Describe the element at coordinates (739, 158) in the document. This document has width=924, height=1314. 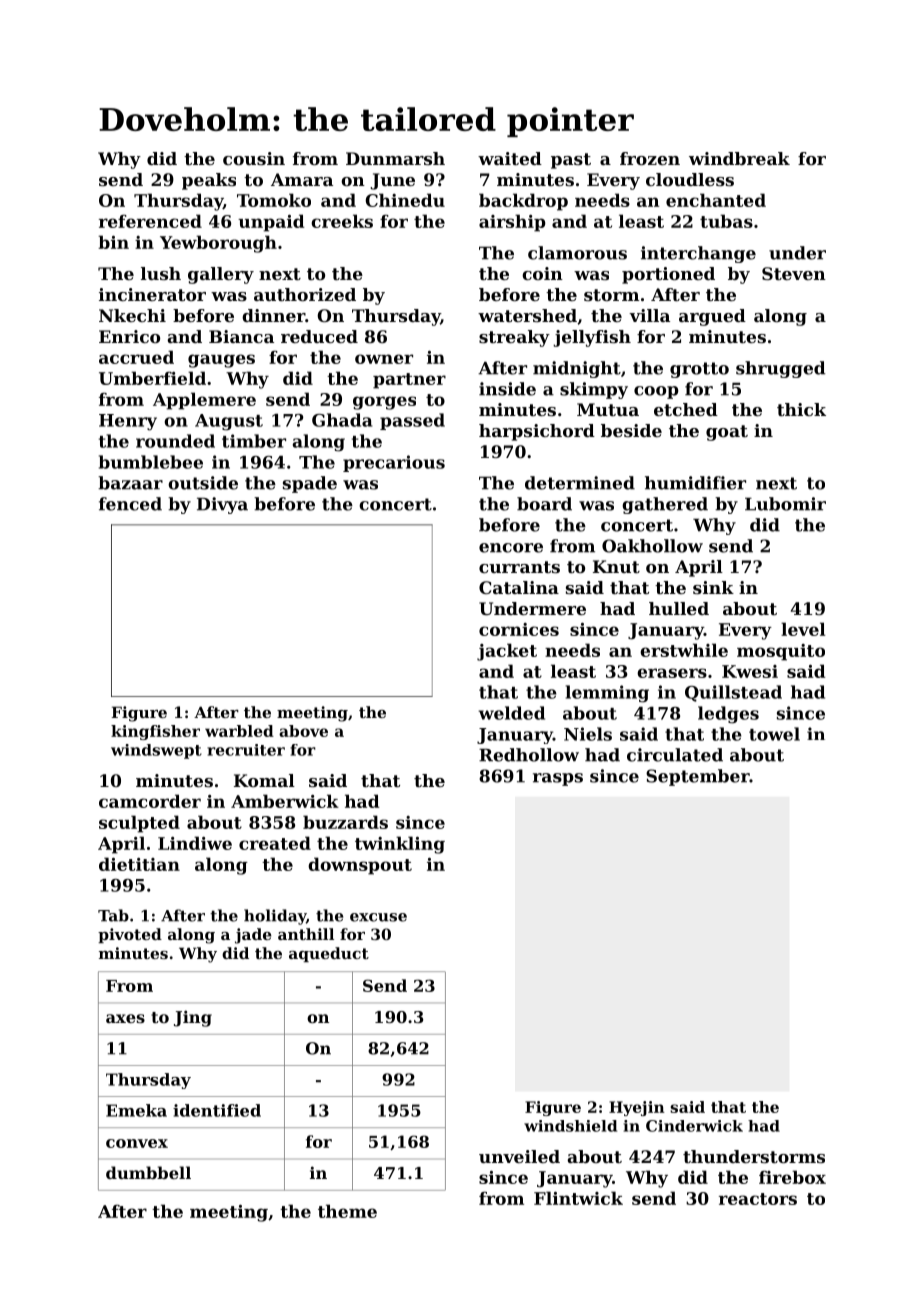
I see `windbreak` at that location.
